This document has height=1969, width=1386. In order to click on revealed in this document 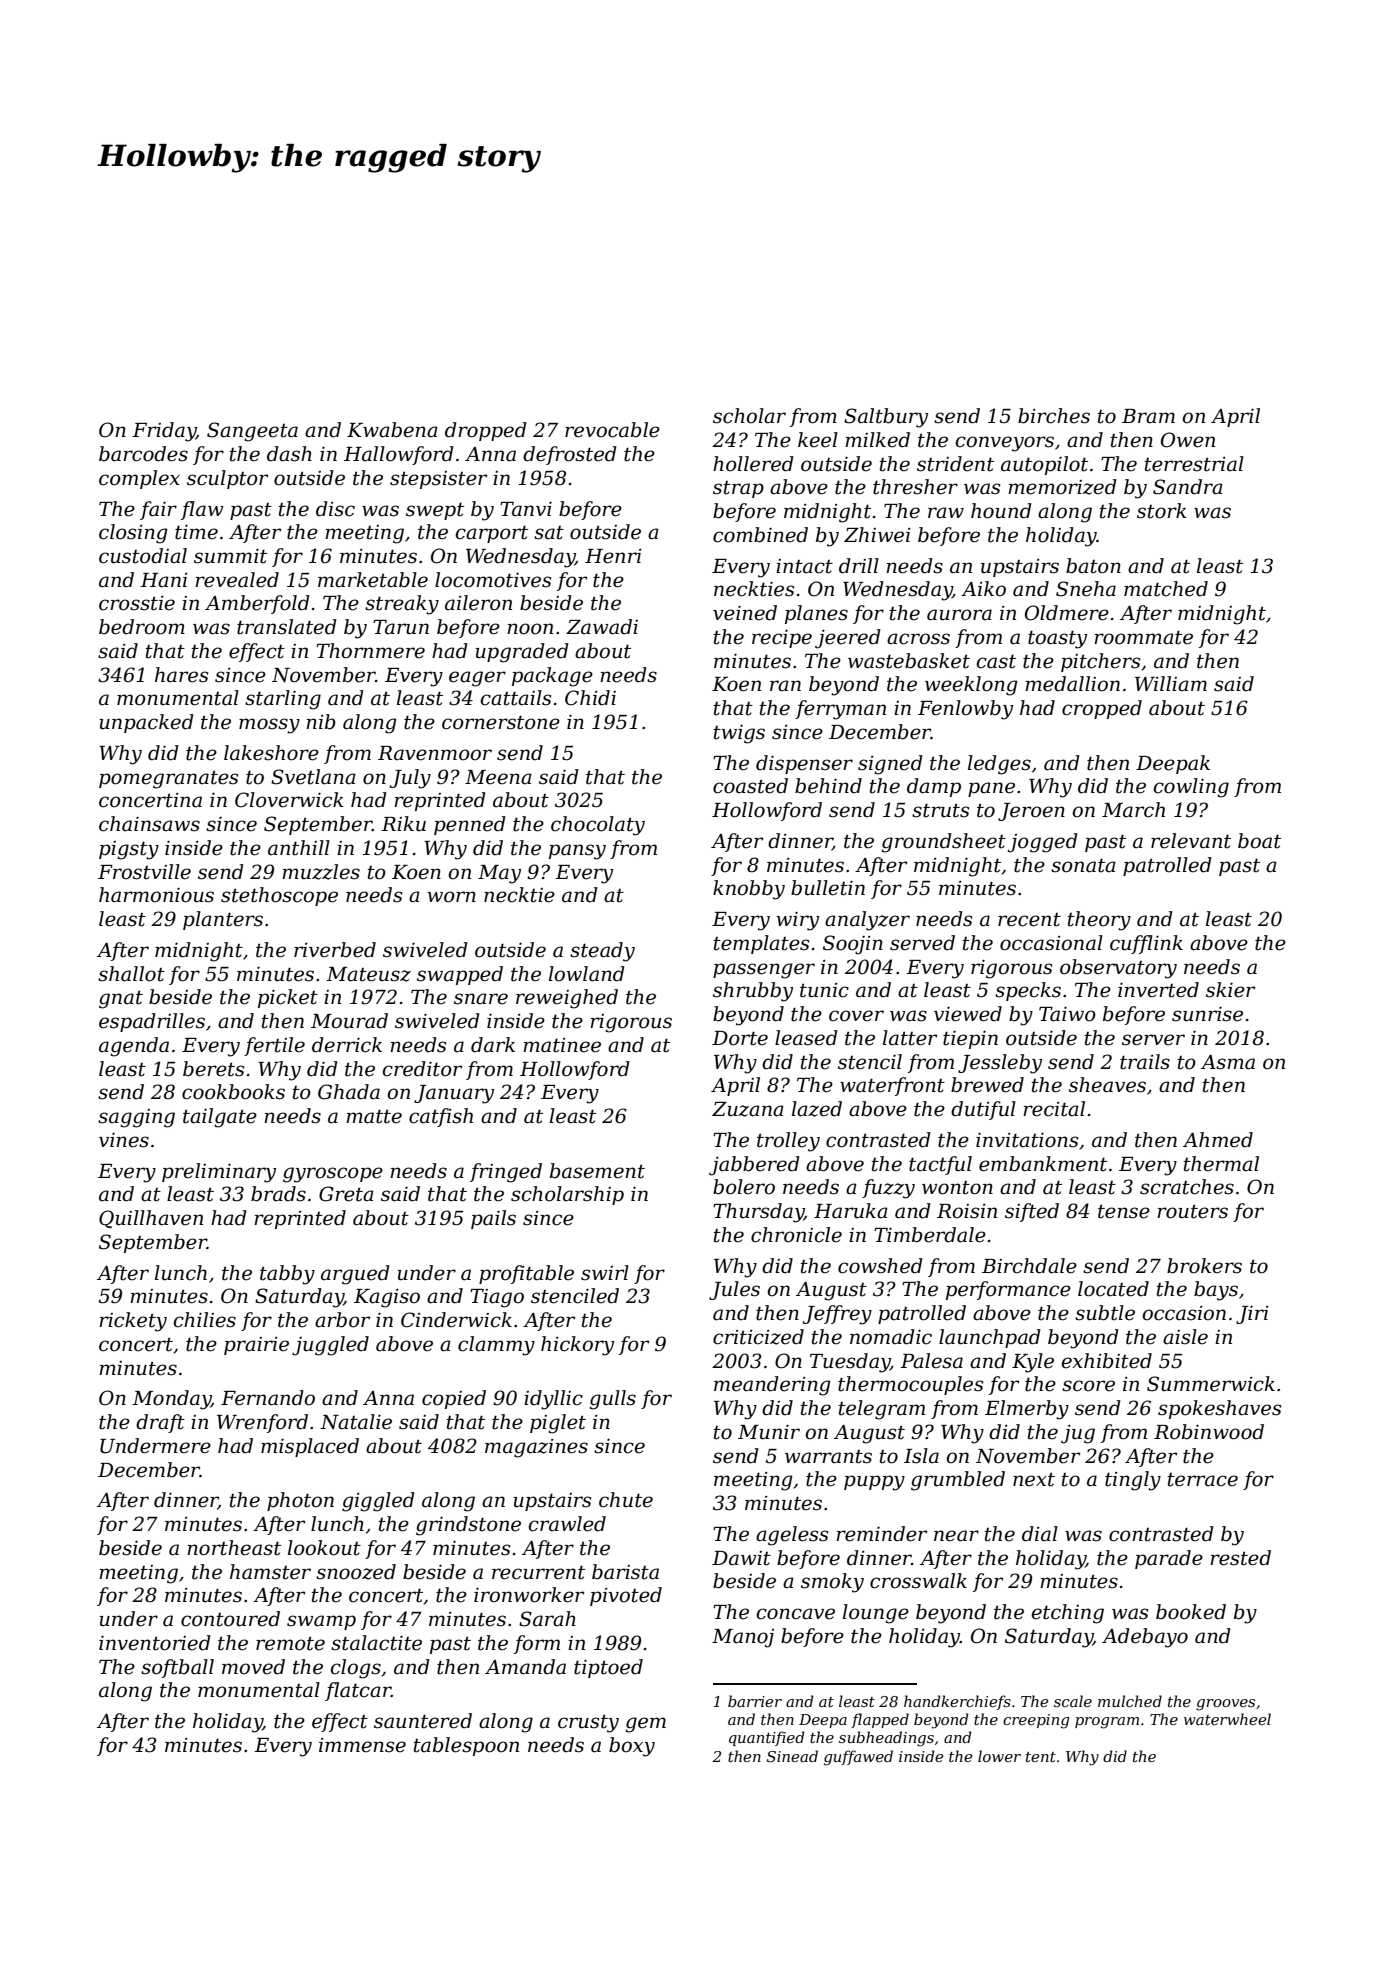, I will do `click(237, 580)`.
